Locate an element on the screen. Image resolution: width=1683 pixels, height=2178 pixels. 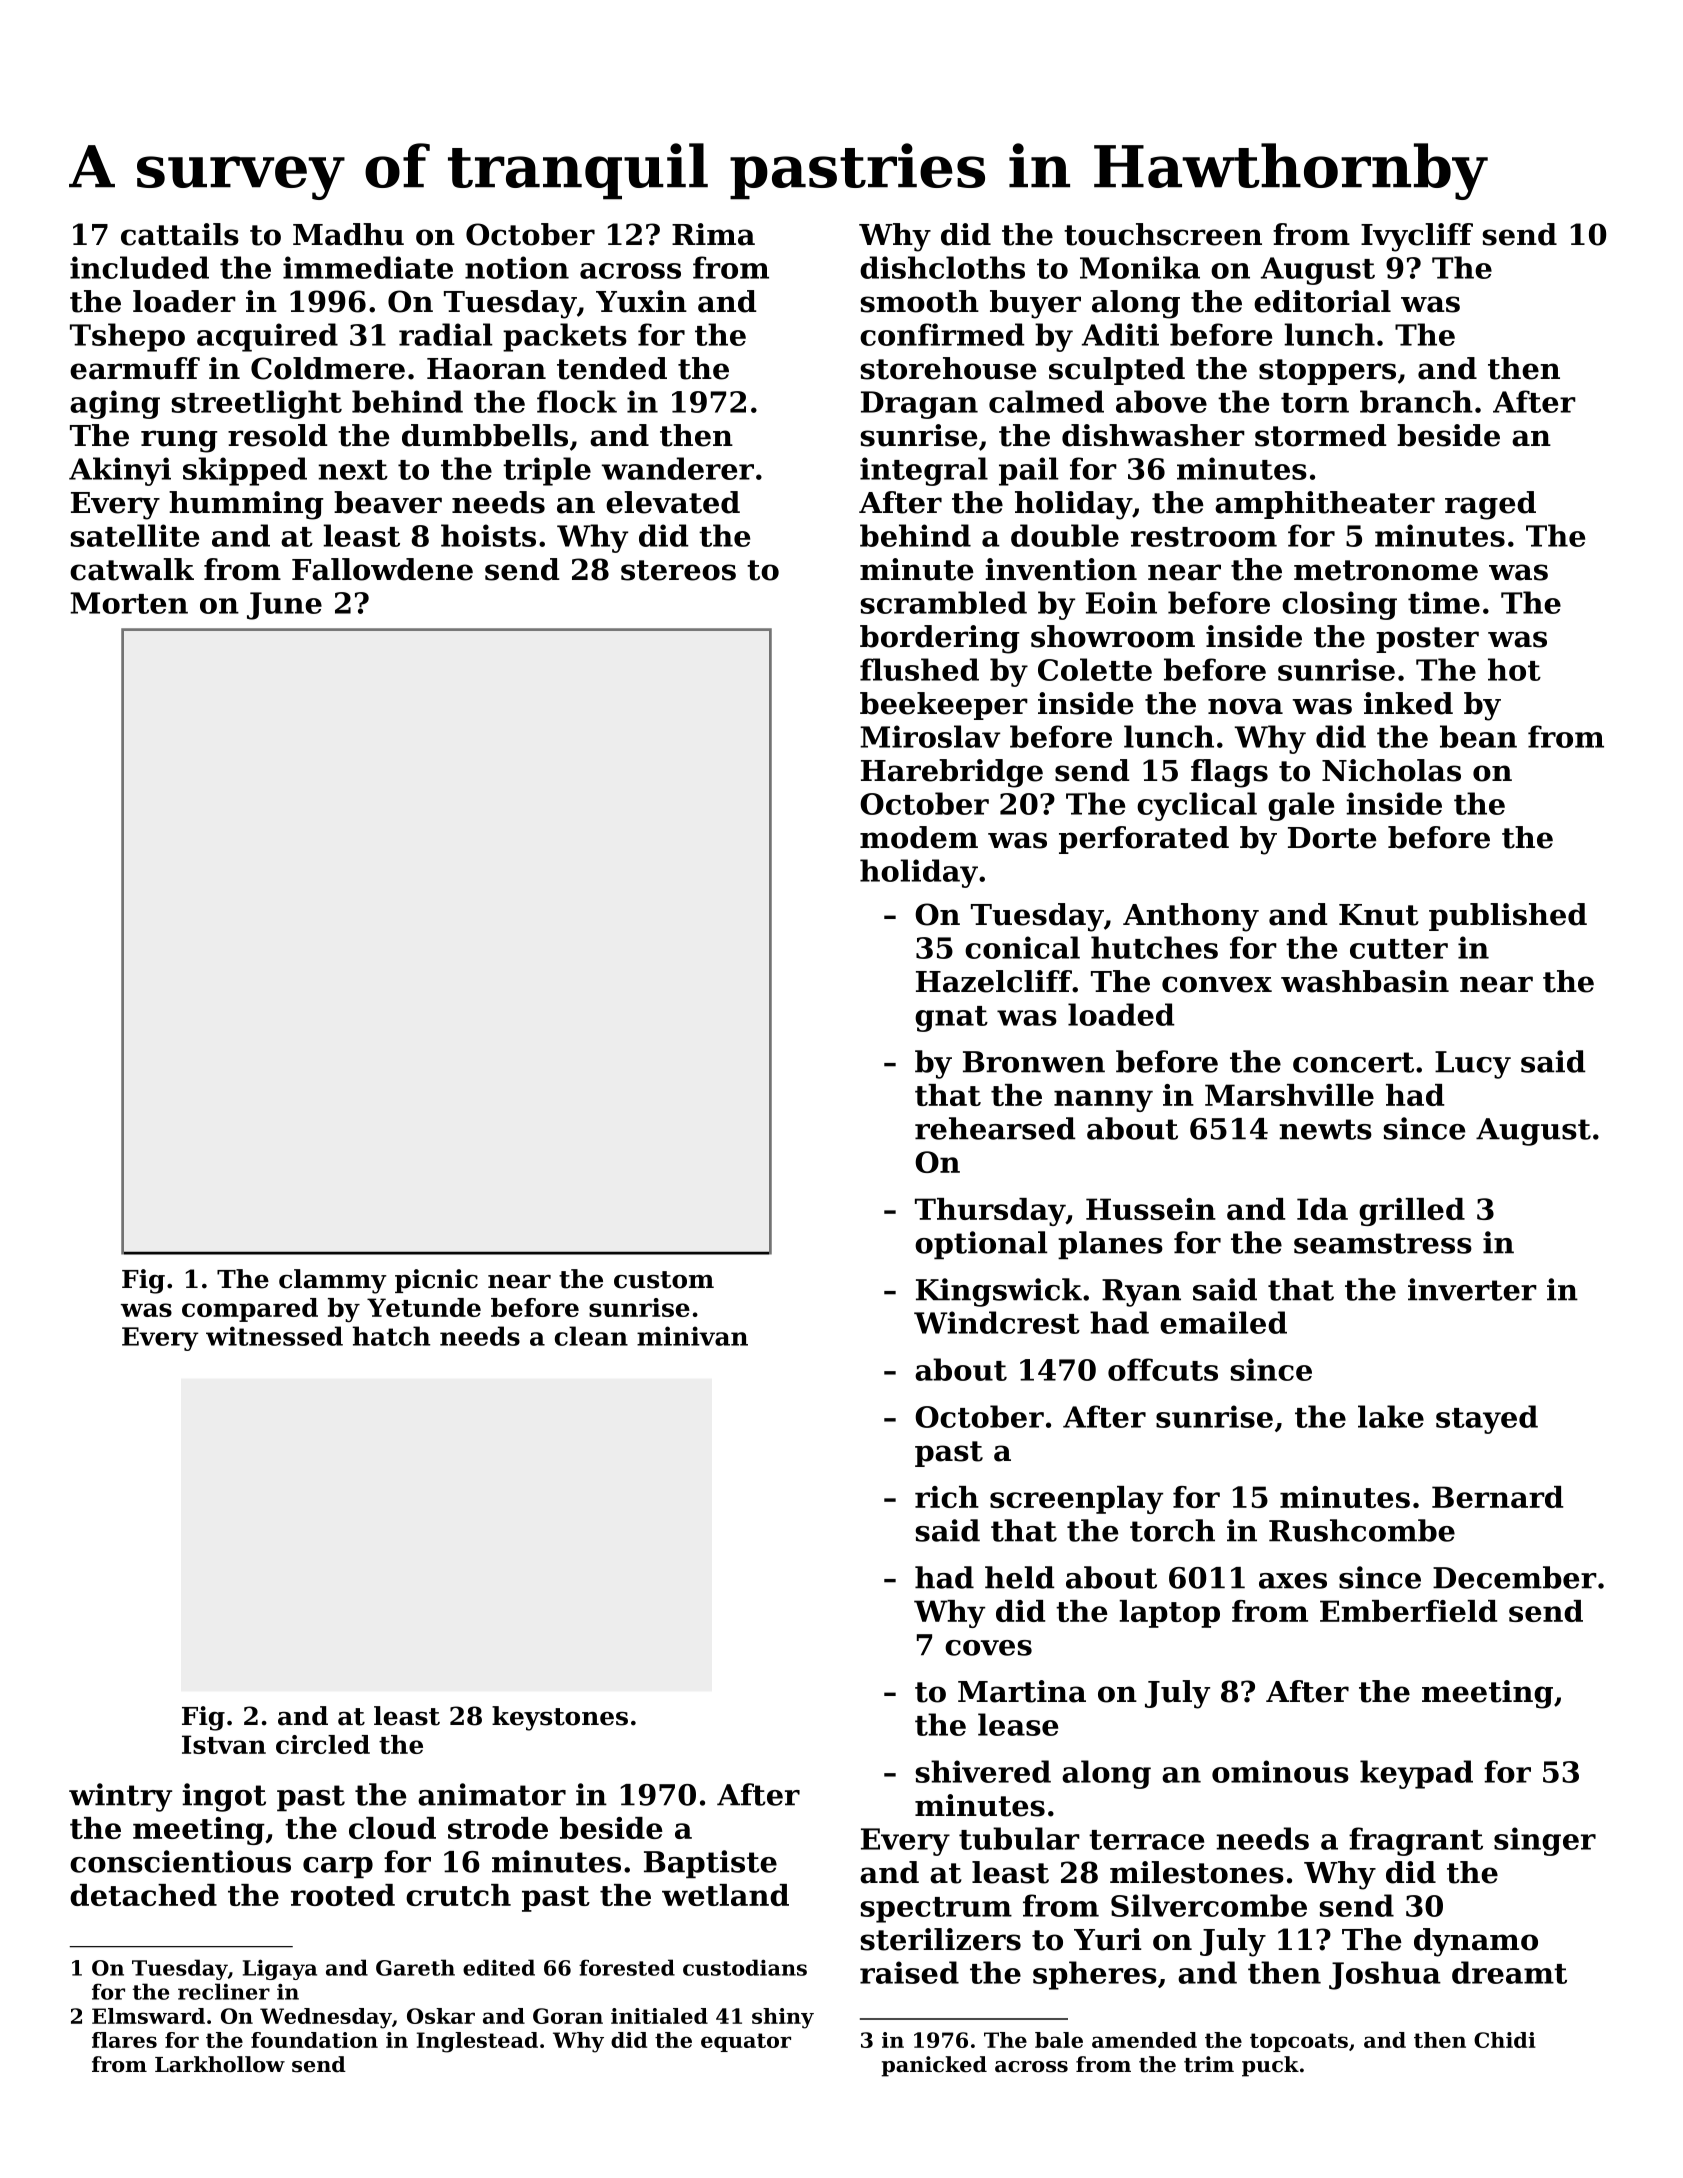
clammy is located at coordinates (332, 1281).
